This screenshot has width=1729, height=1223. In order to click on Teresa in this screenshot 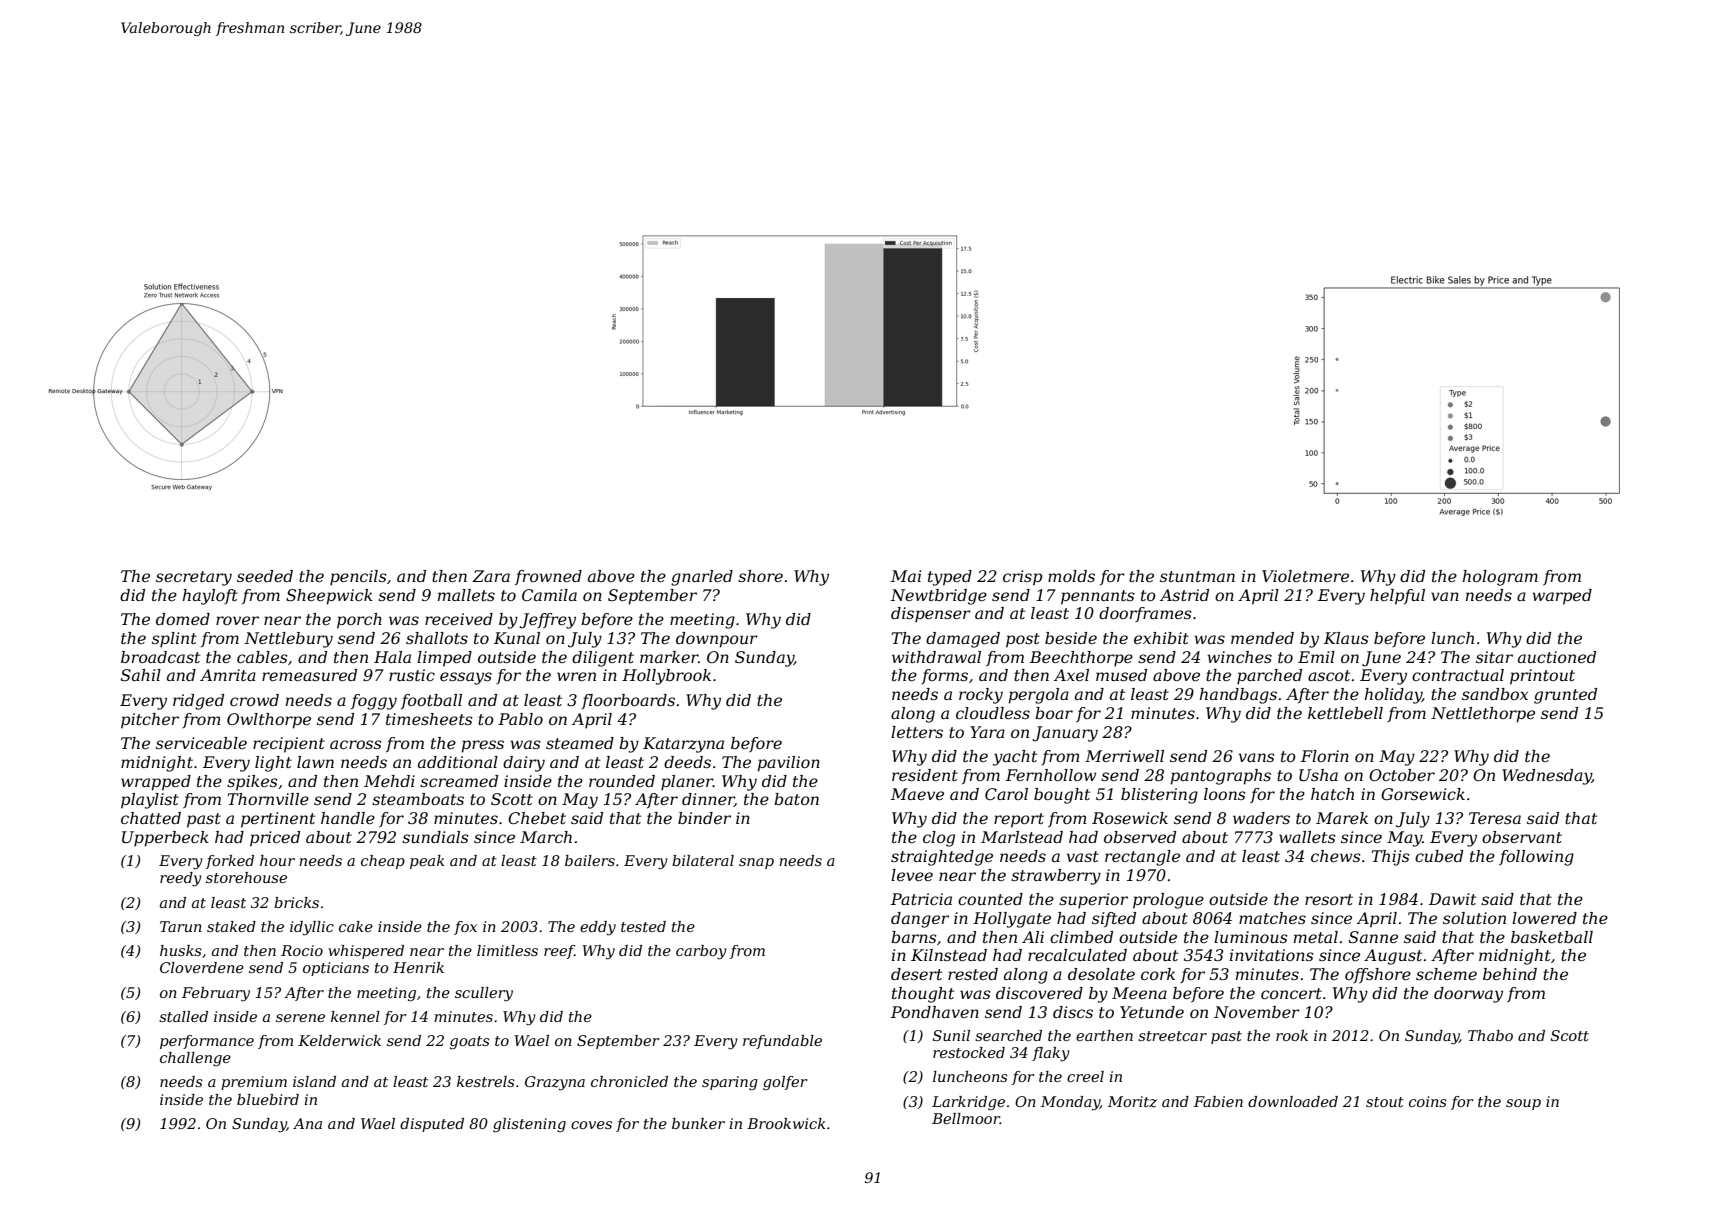, I will do `click(1495, 818)`.
